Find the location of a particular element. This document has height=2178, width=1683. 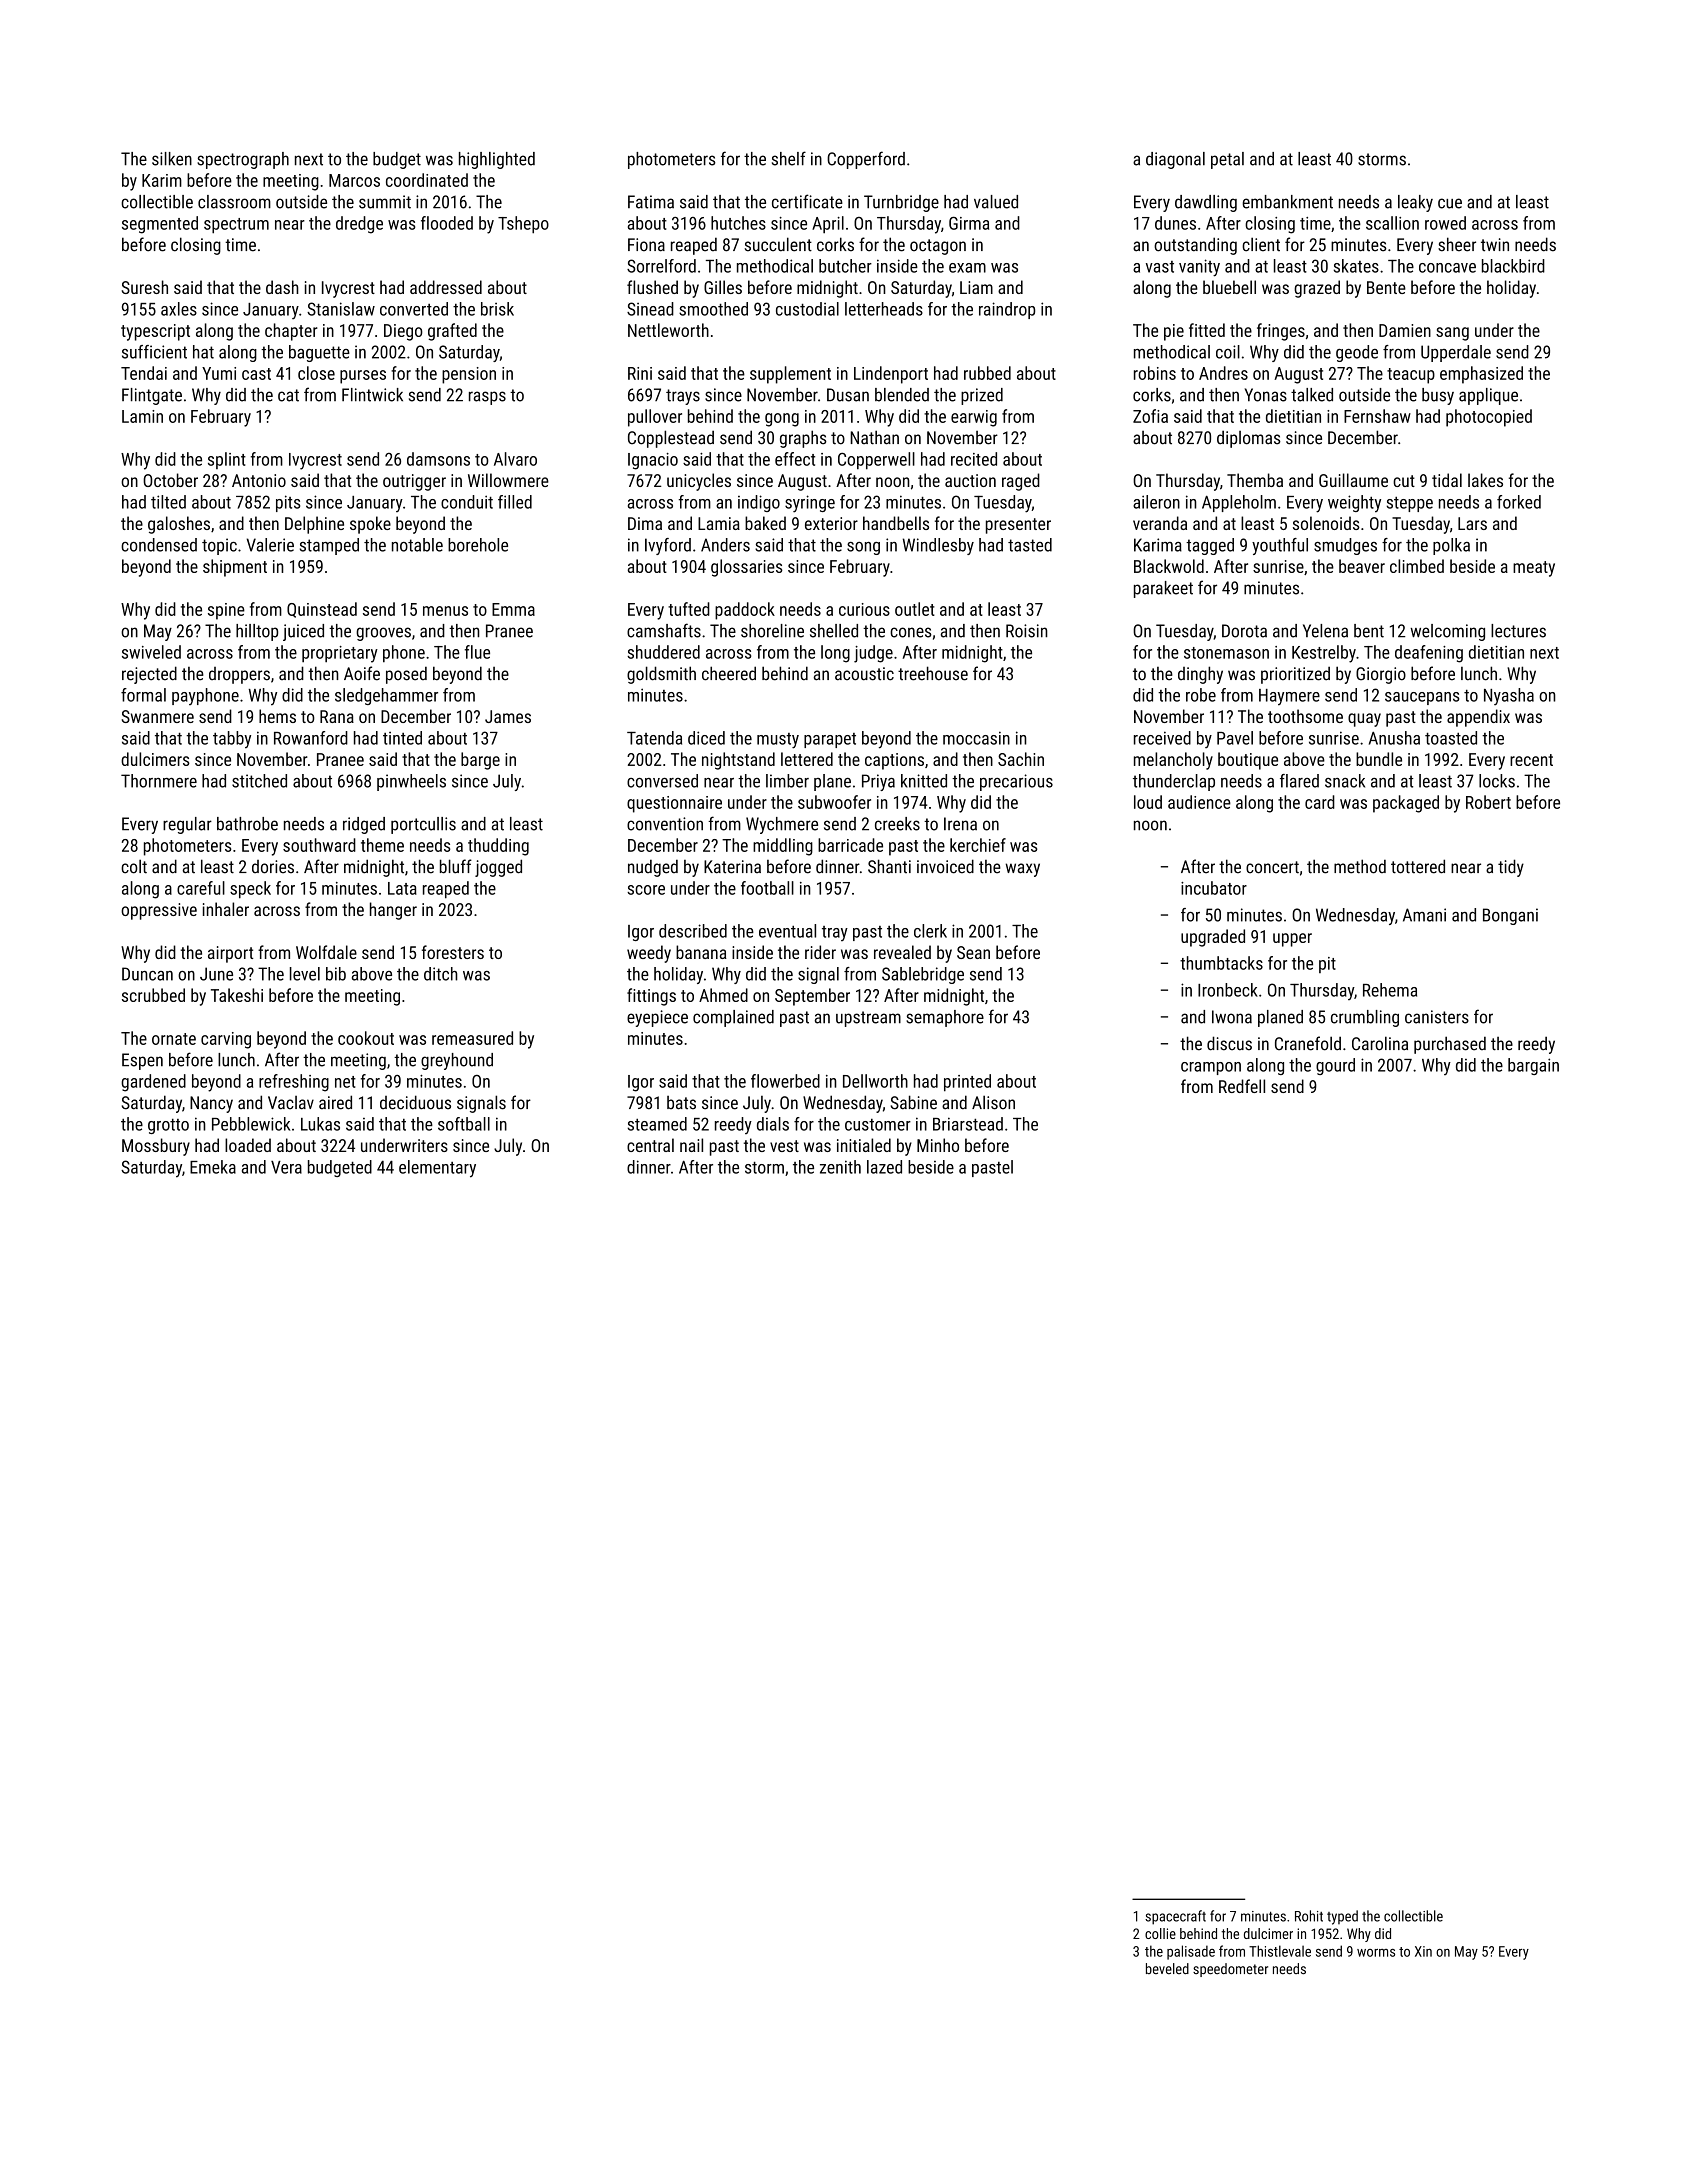

Dorota is located at coordinates (1244, 631).
